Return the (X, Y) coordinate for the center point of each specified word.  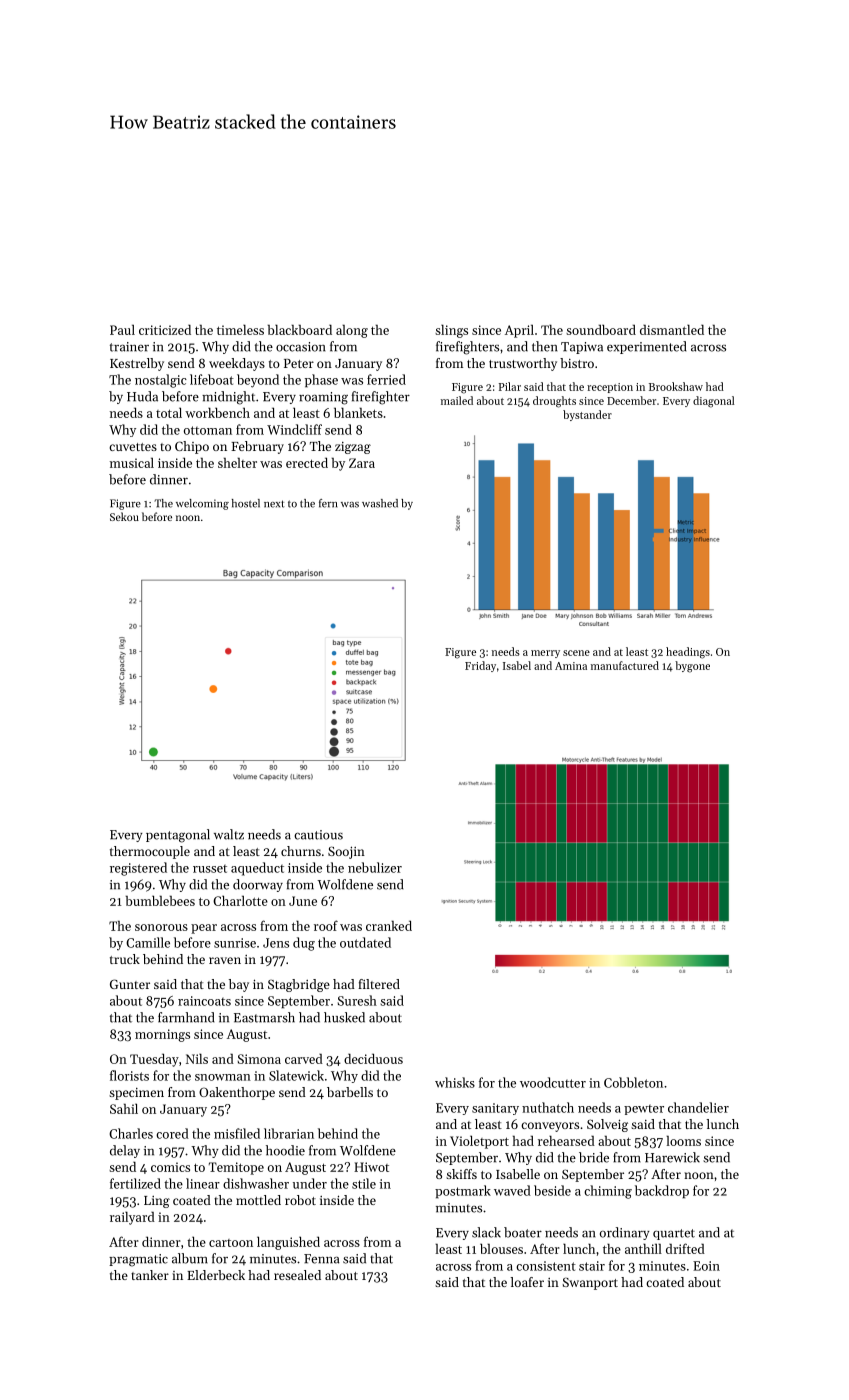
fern (328, 503)
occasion (301, 347)
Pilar (510, 386)
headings (688, 653)
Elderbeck (216, 1275)
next (274, 504)
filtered (379, 984)
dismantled (672, 329)
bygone (692, 667)
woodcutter (553, 1082)
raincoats (204, 1001)
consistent (546, 1266)
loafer (527, 1282)
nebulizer (375, 867)
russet (210, 869)
